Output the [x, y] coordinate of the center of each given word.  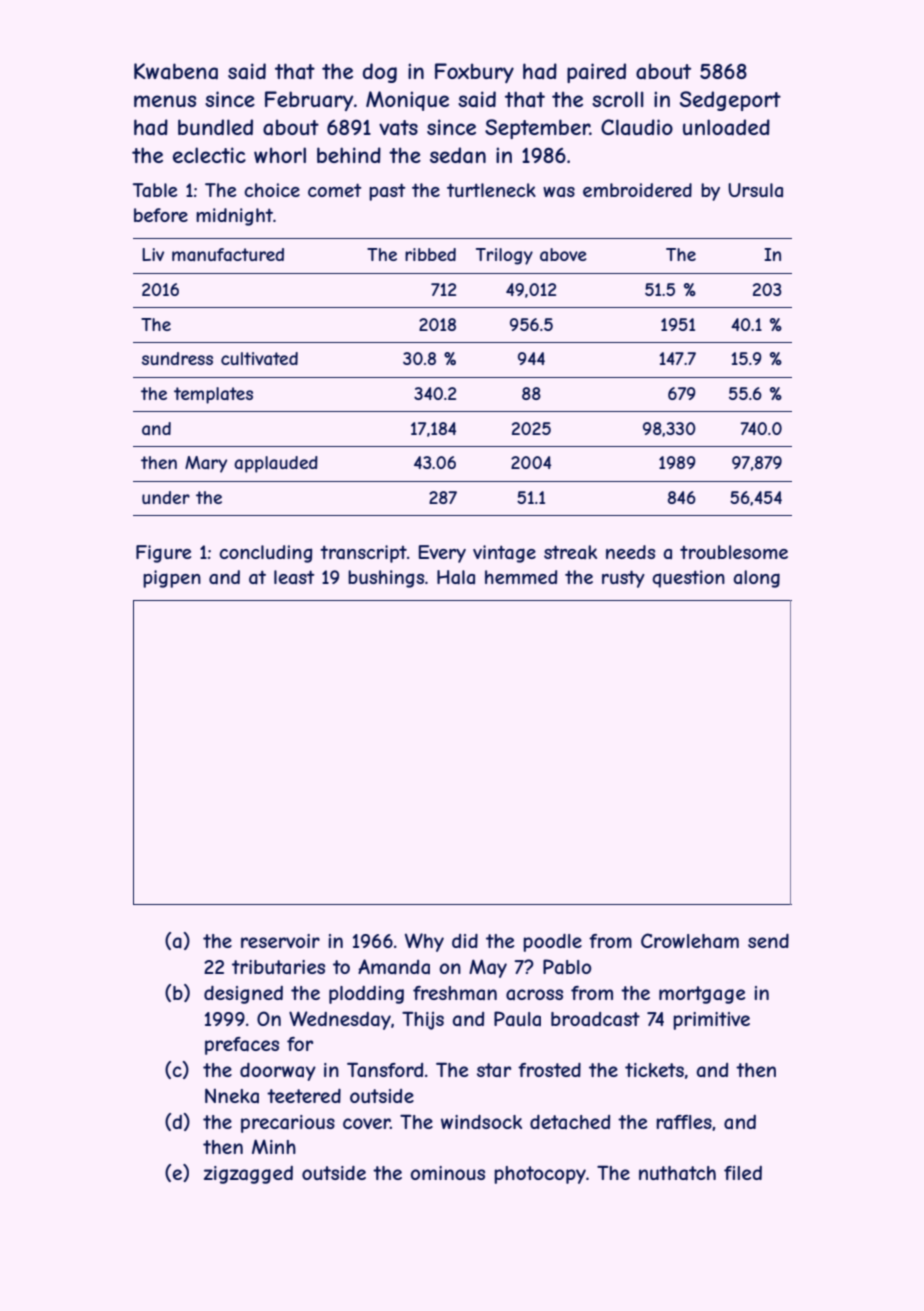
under [166, 497]
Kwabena [176, 71]
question [688, 579]
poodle [552, 943]
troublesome [734, 552]
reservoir [280, 941]
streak [570, 552]
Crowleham [690, 941]
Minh [274, 1146]
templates [213, 395]
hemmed [521, 577]
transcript [363, 554]
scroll [618, 99]
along [756, 579]
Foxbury [474, 73]
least [294, 577]
